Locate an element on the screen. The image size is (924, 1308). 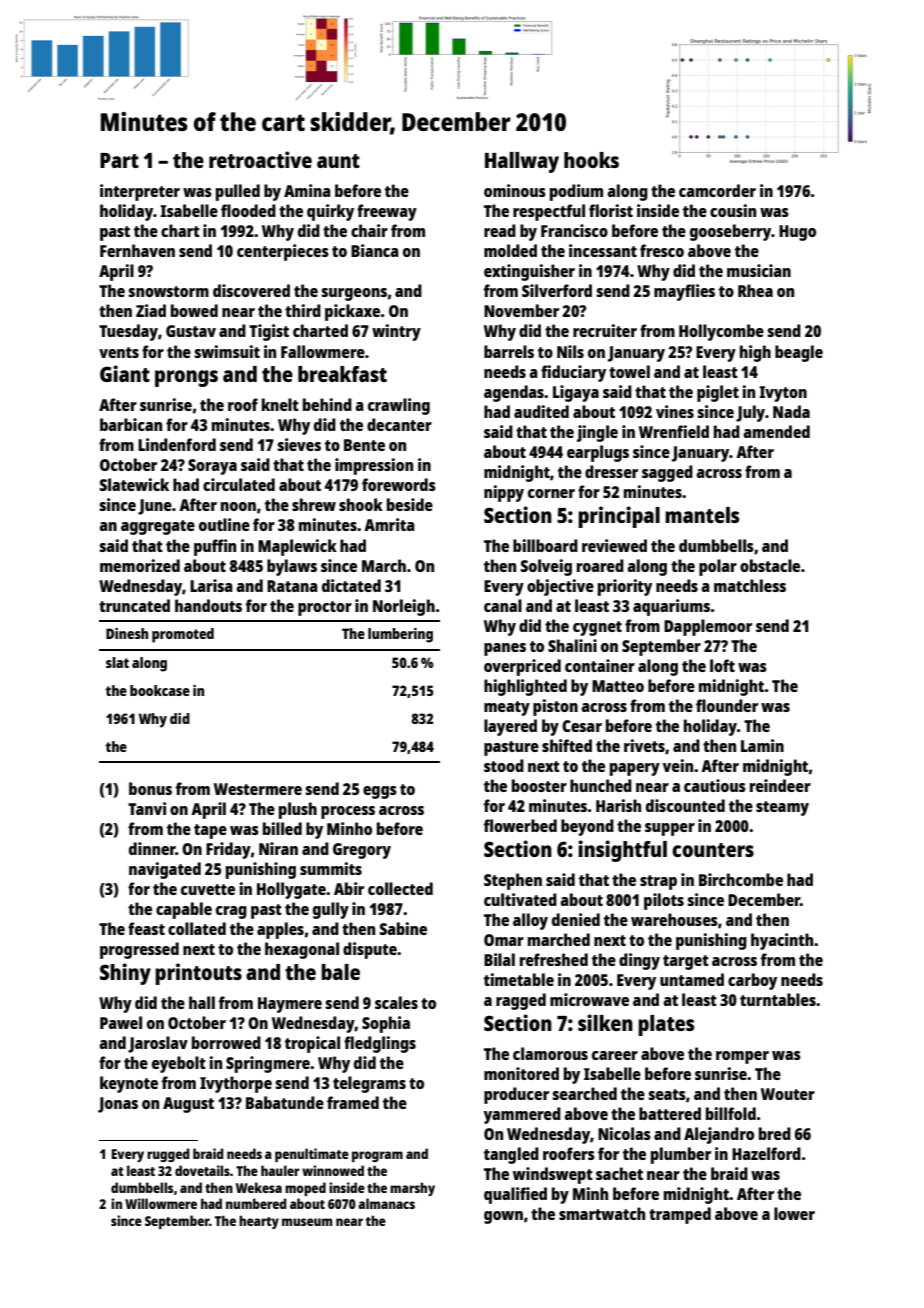
aunt is located at coordinates (338, 161).
